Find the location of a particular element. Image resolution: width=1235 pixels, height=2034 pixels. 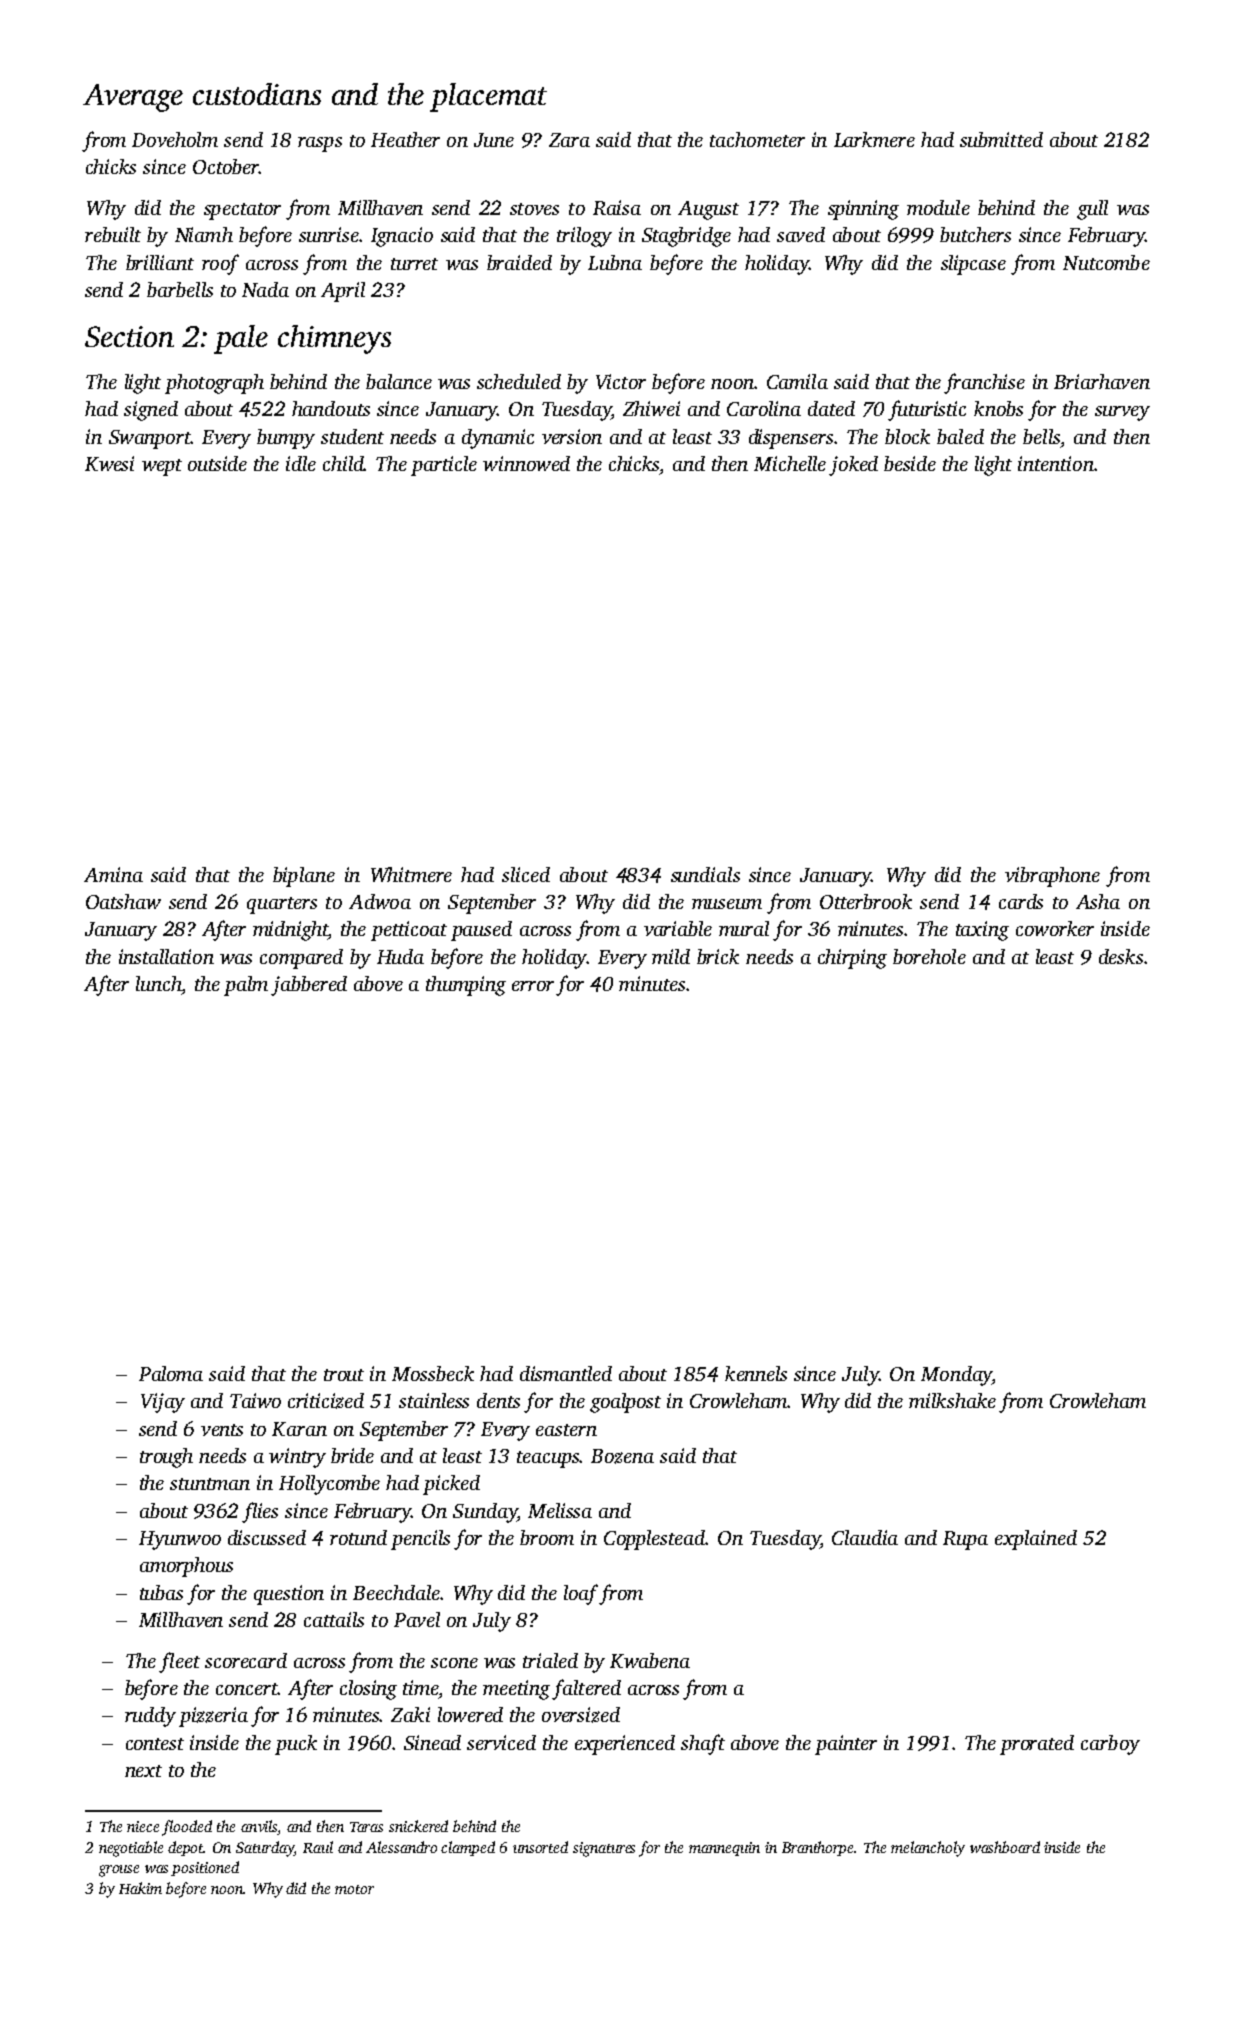

Monday is located at coordinates (956, 1376).
